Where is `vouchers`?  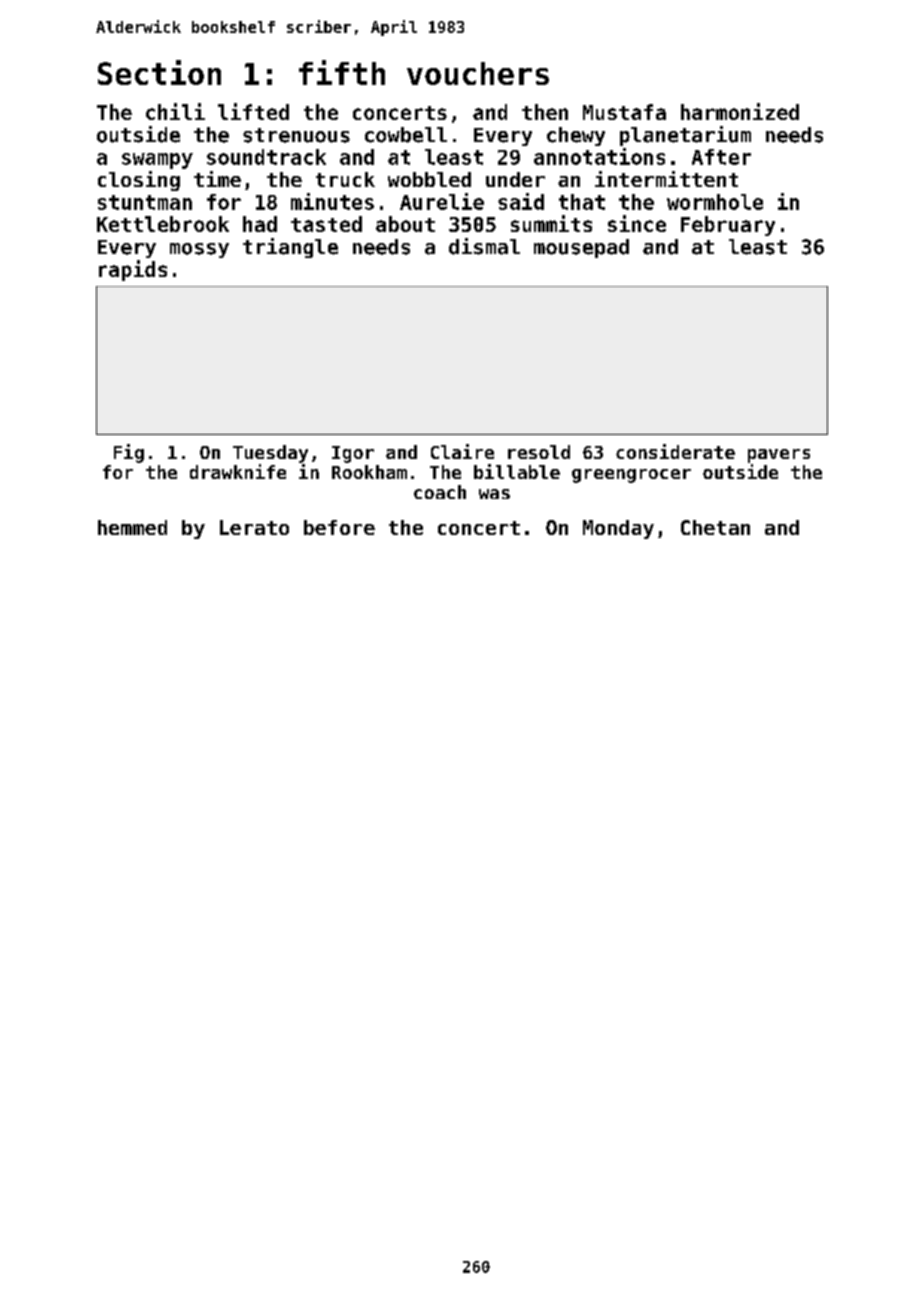 vouchers is located at coordinates (478, 73).
